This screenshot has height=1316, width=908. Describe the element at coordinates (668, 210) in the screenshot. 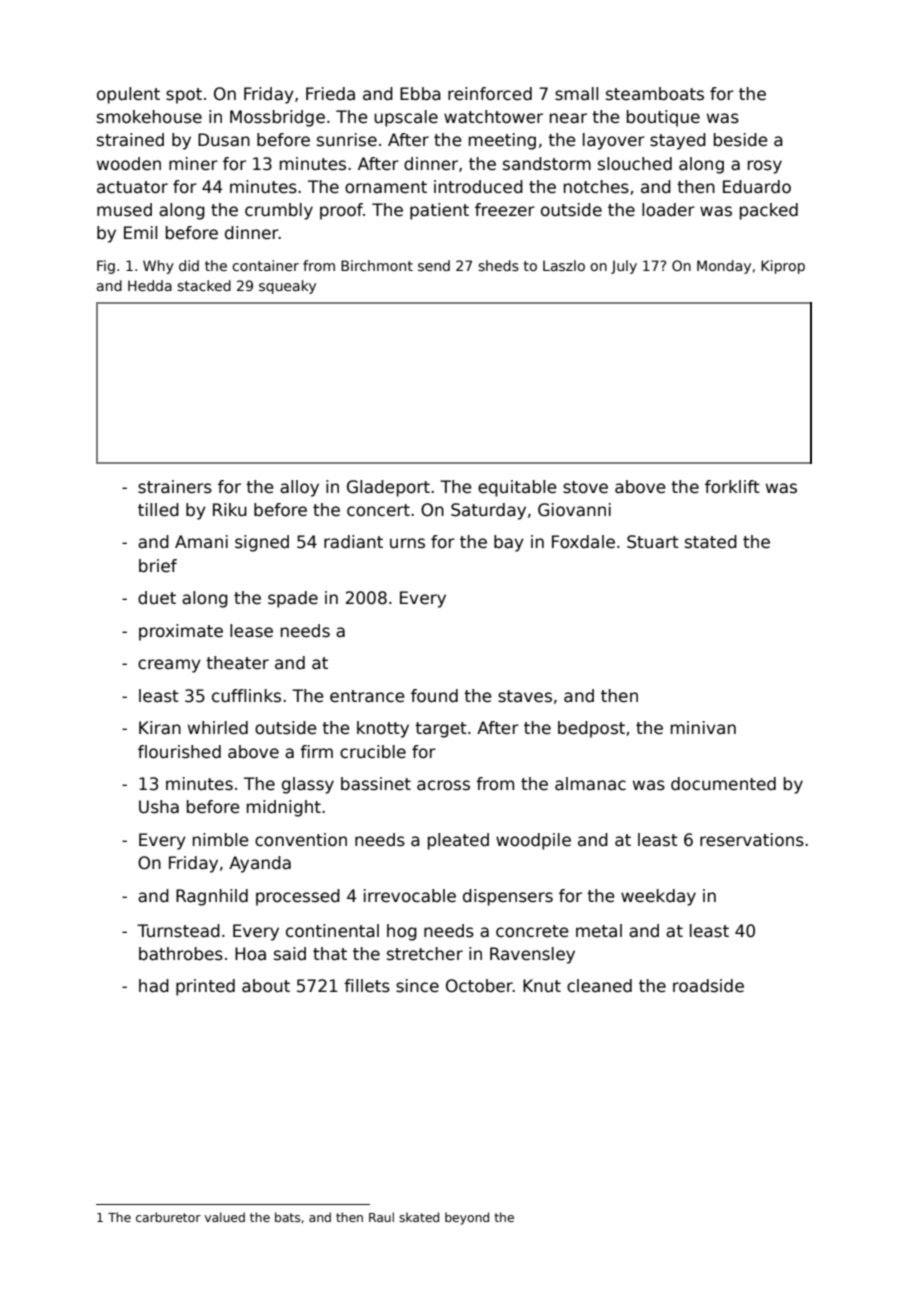

I see `loader` at that location.
